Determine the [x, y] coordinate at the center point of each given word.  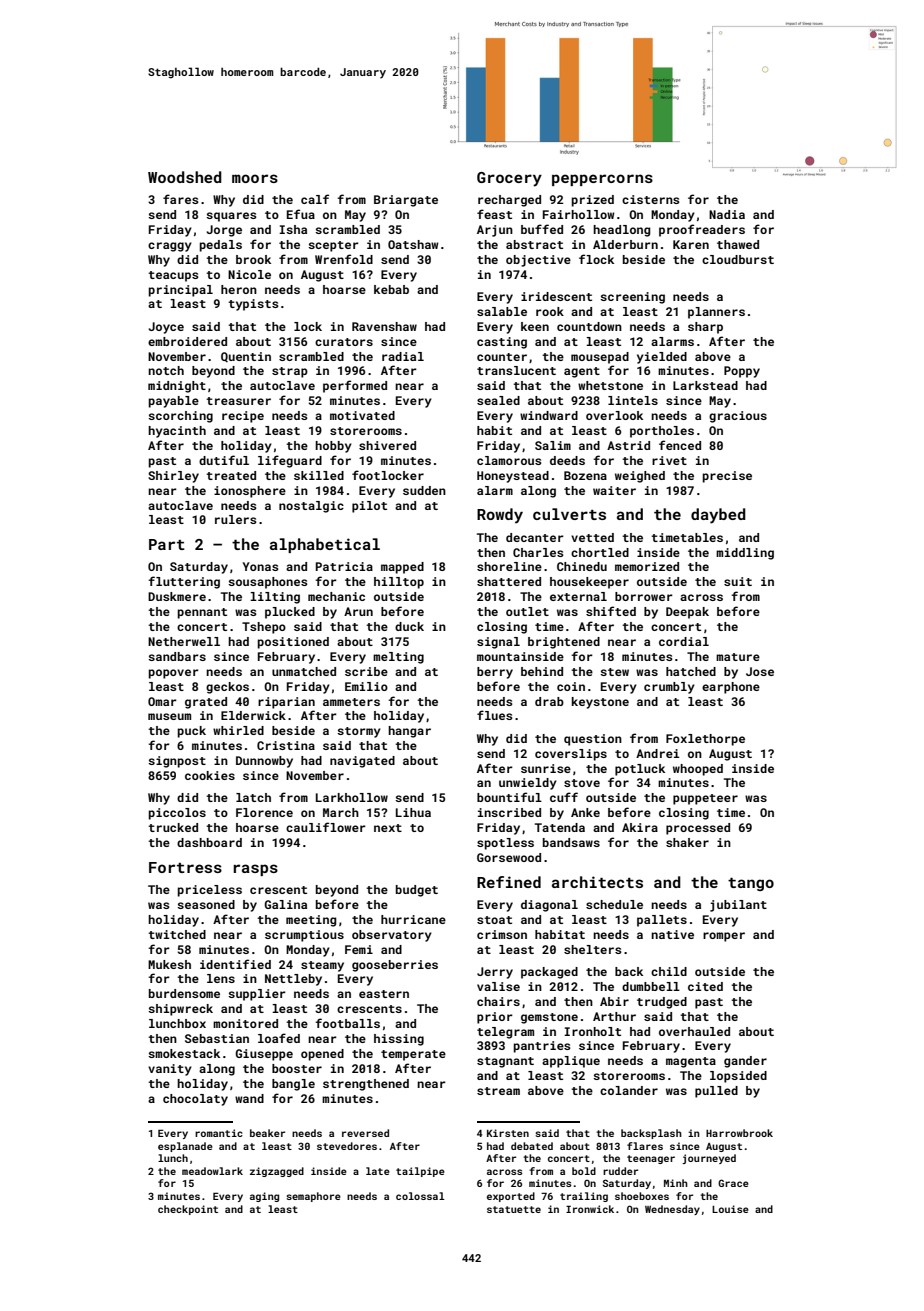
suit [738, 581]
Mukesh [169, 964]
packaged [549, 973]
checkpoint [188, 1210]
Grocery [509, 179]
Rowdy [500, 516]
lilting [275, 598]
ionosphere [250, 492]
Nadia [727, 214]
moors [255, 178]
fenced [680, 445]
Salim [553, 445]
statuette [514, 1209]
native [672, 934]
